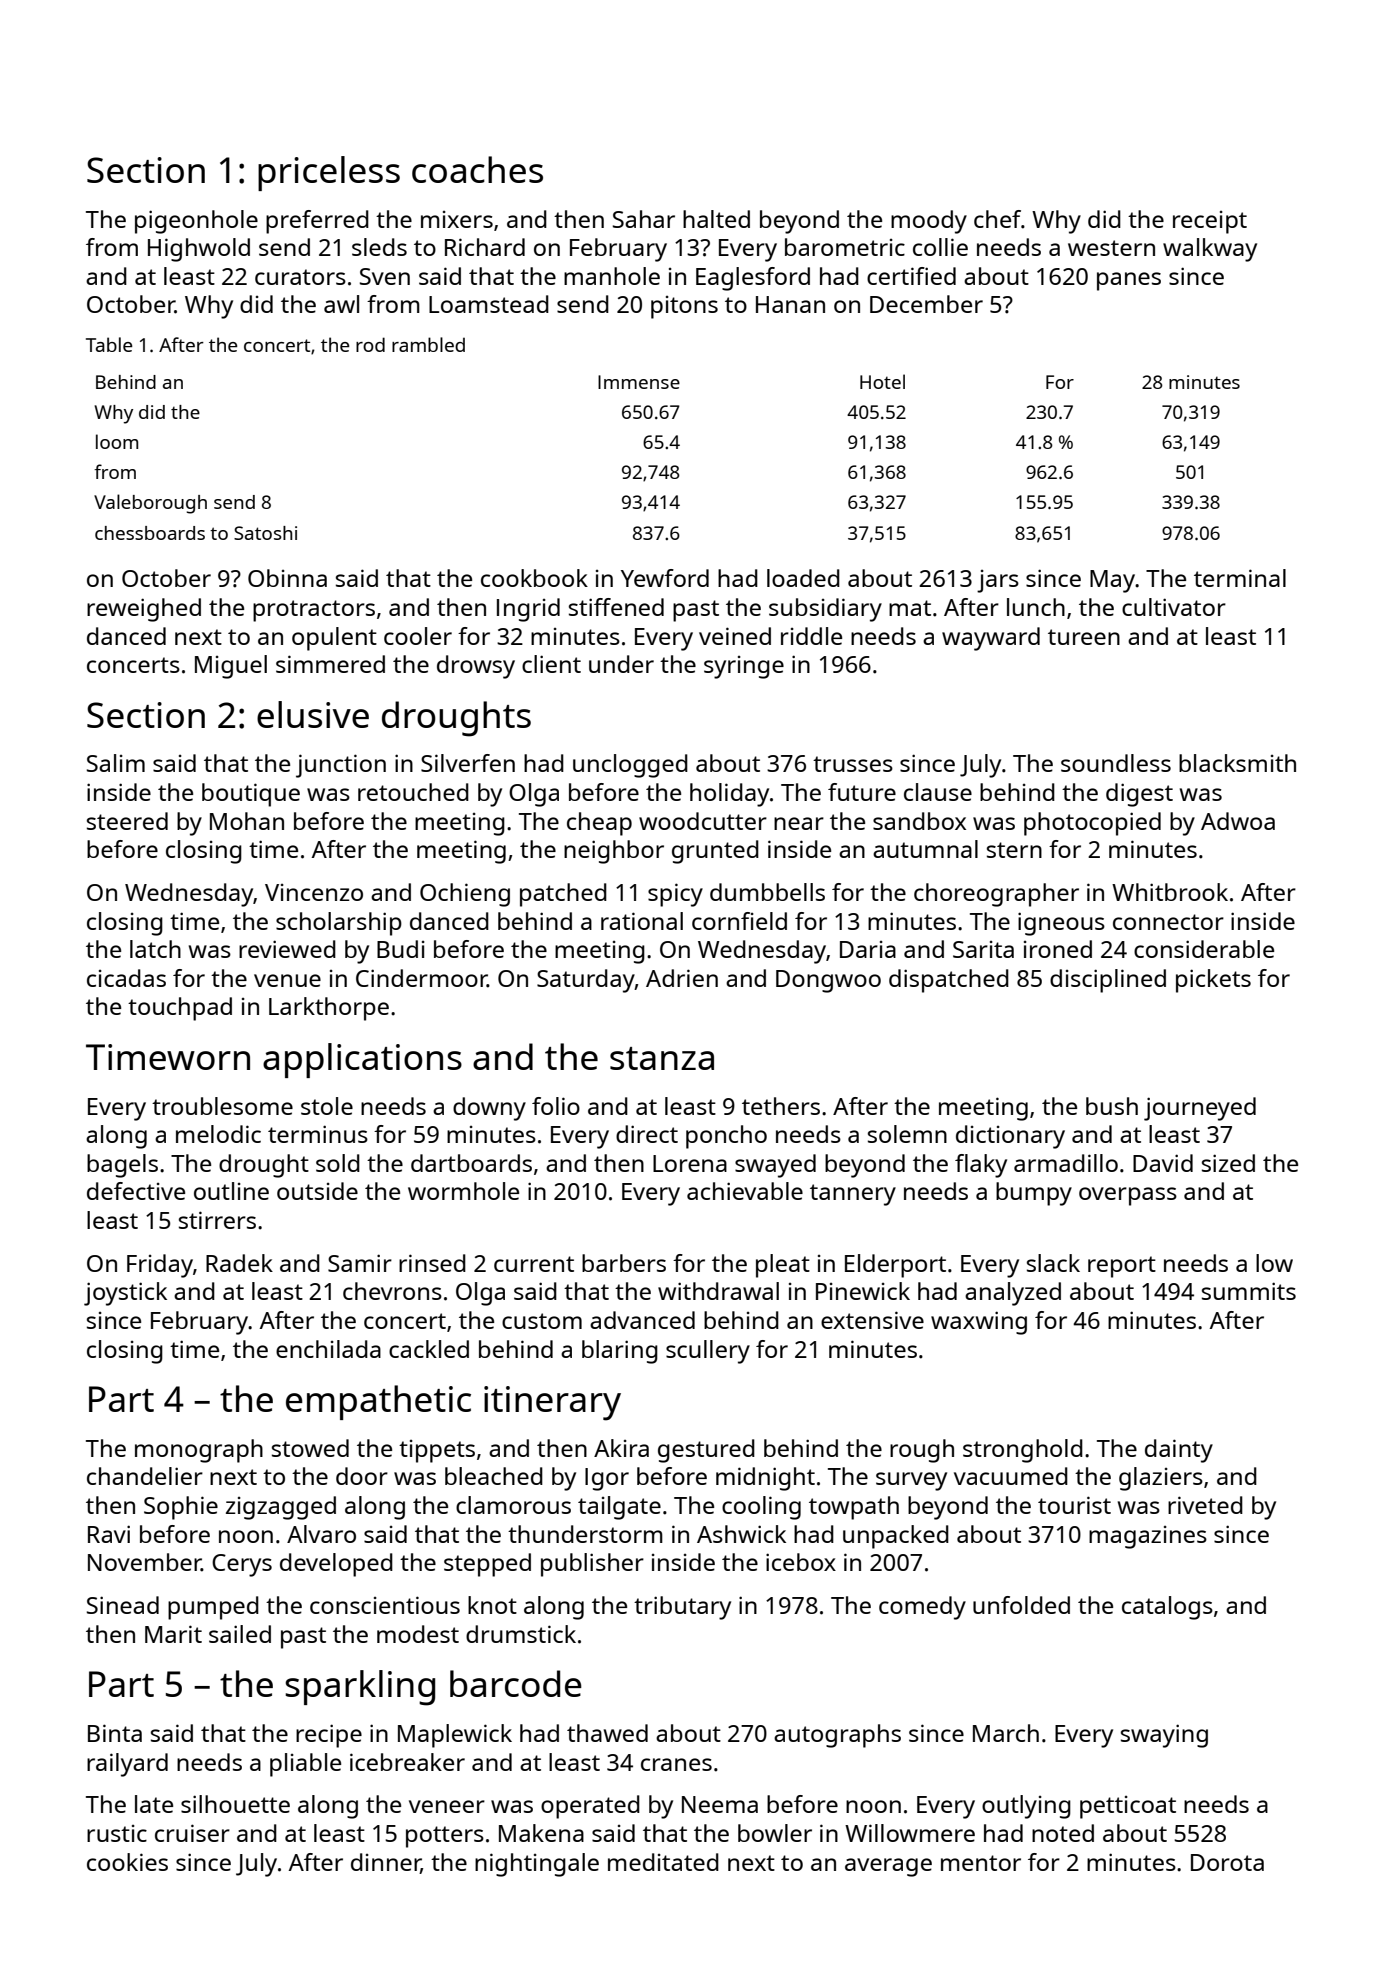 This screenshot has height=1969, width=1386. I want to click on swaying, so click(1164, 1736).
